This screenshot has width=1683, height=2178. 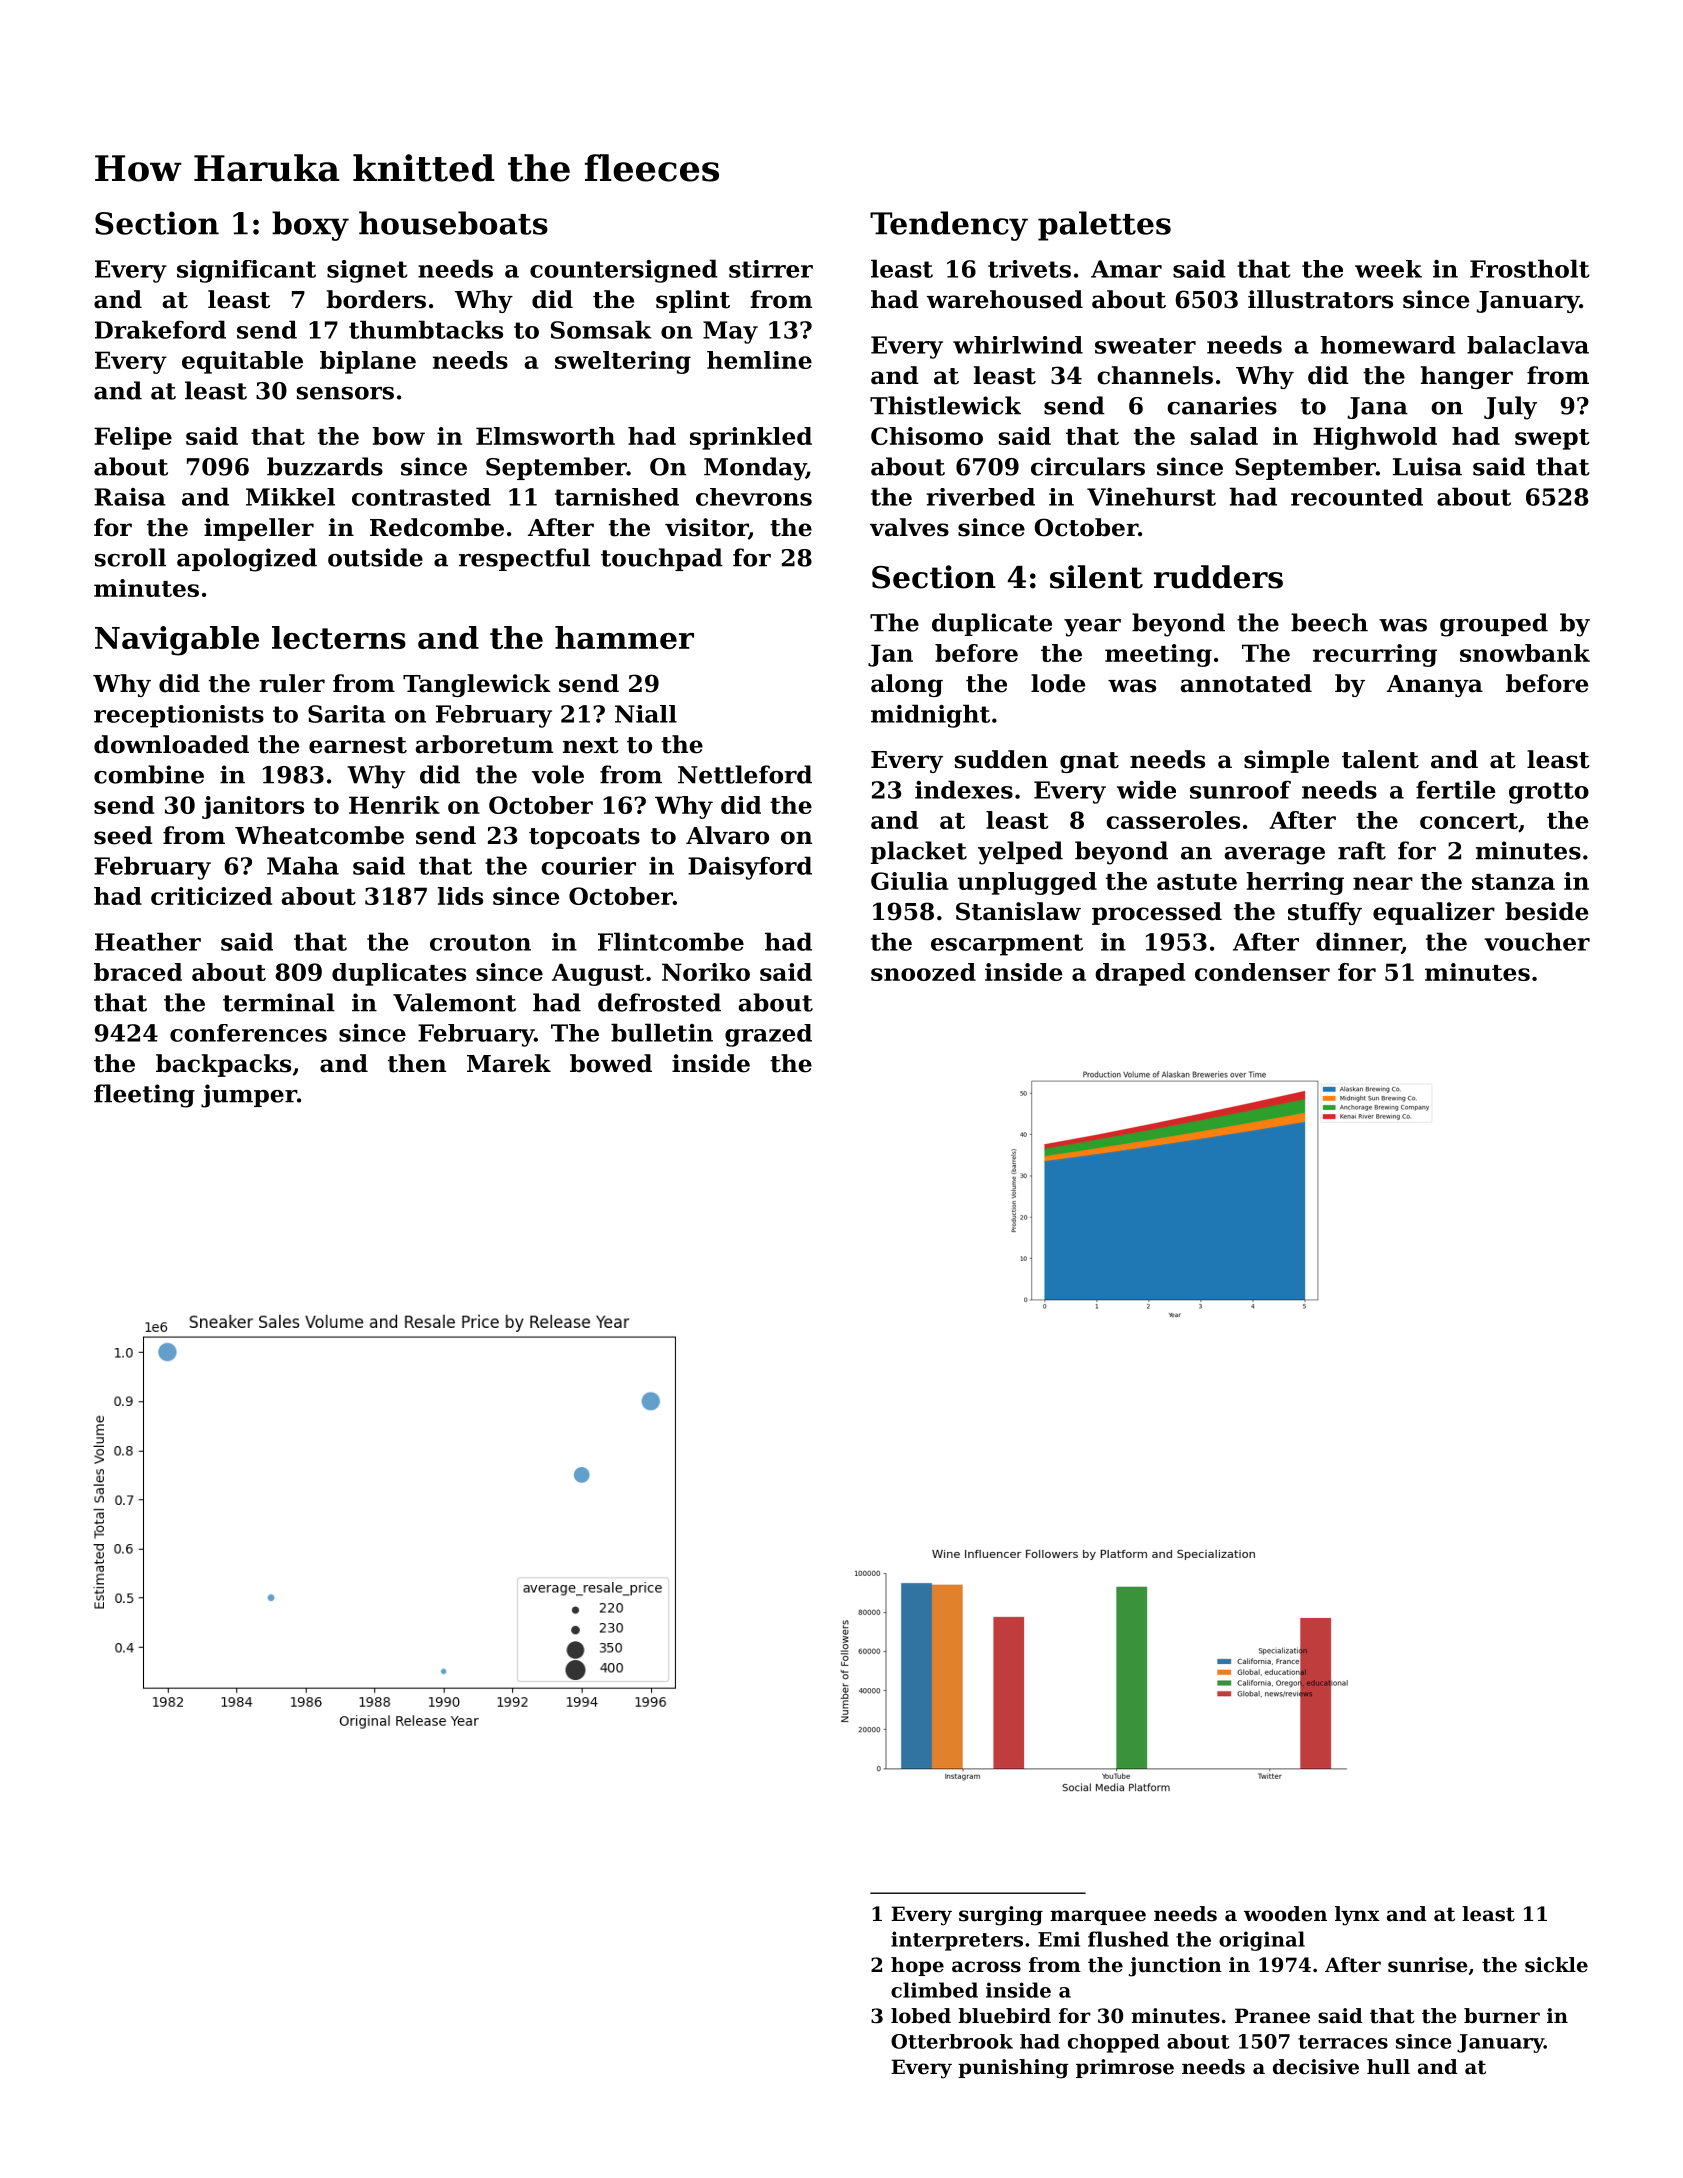 I want to click on Drakeford, so click(x=160, y=329).
